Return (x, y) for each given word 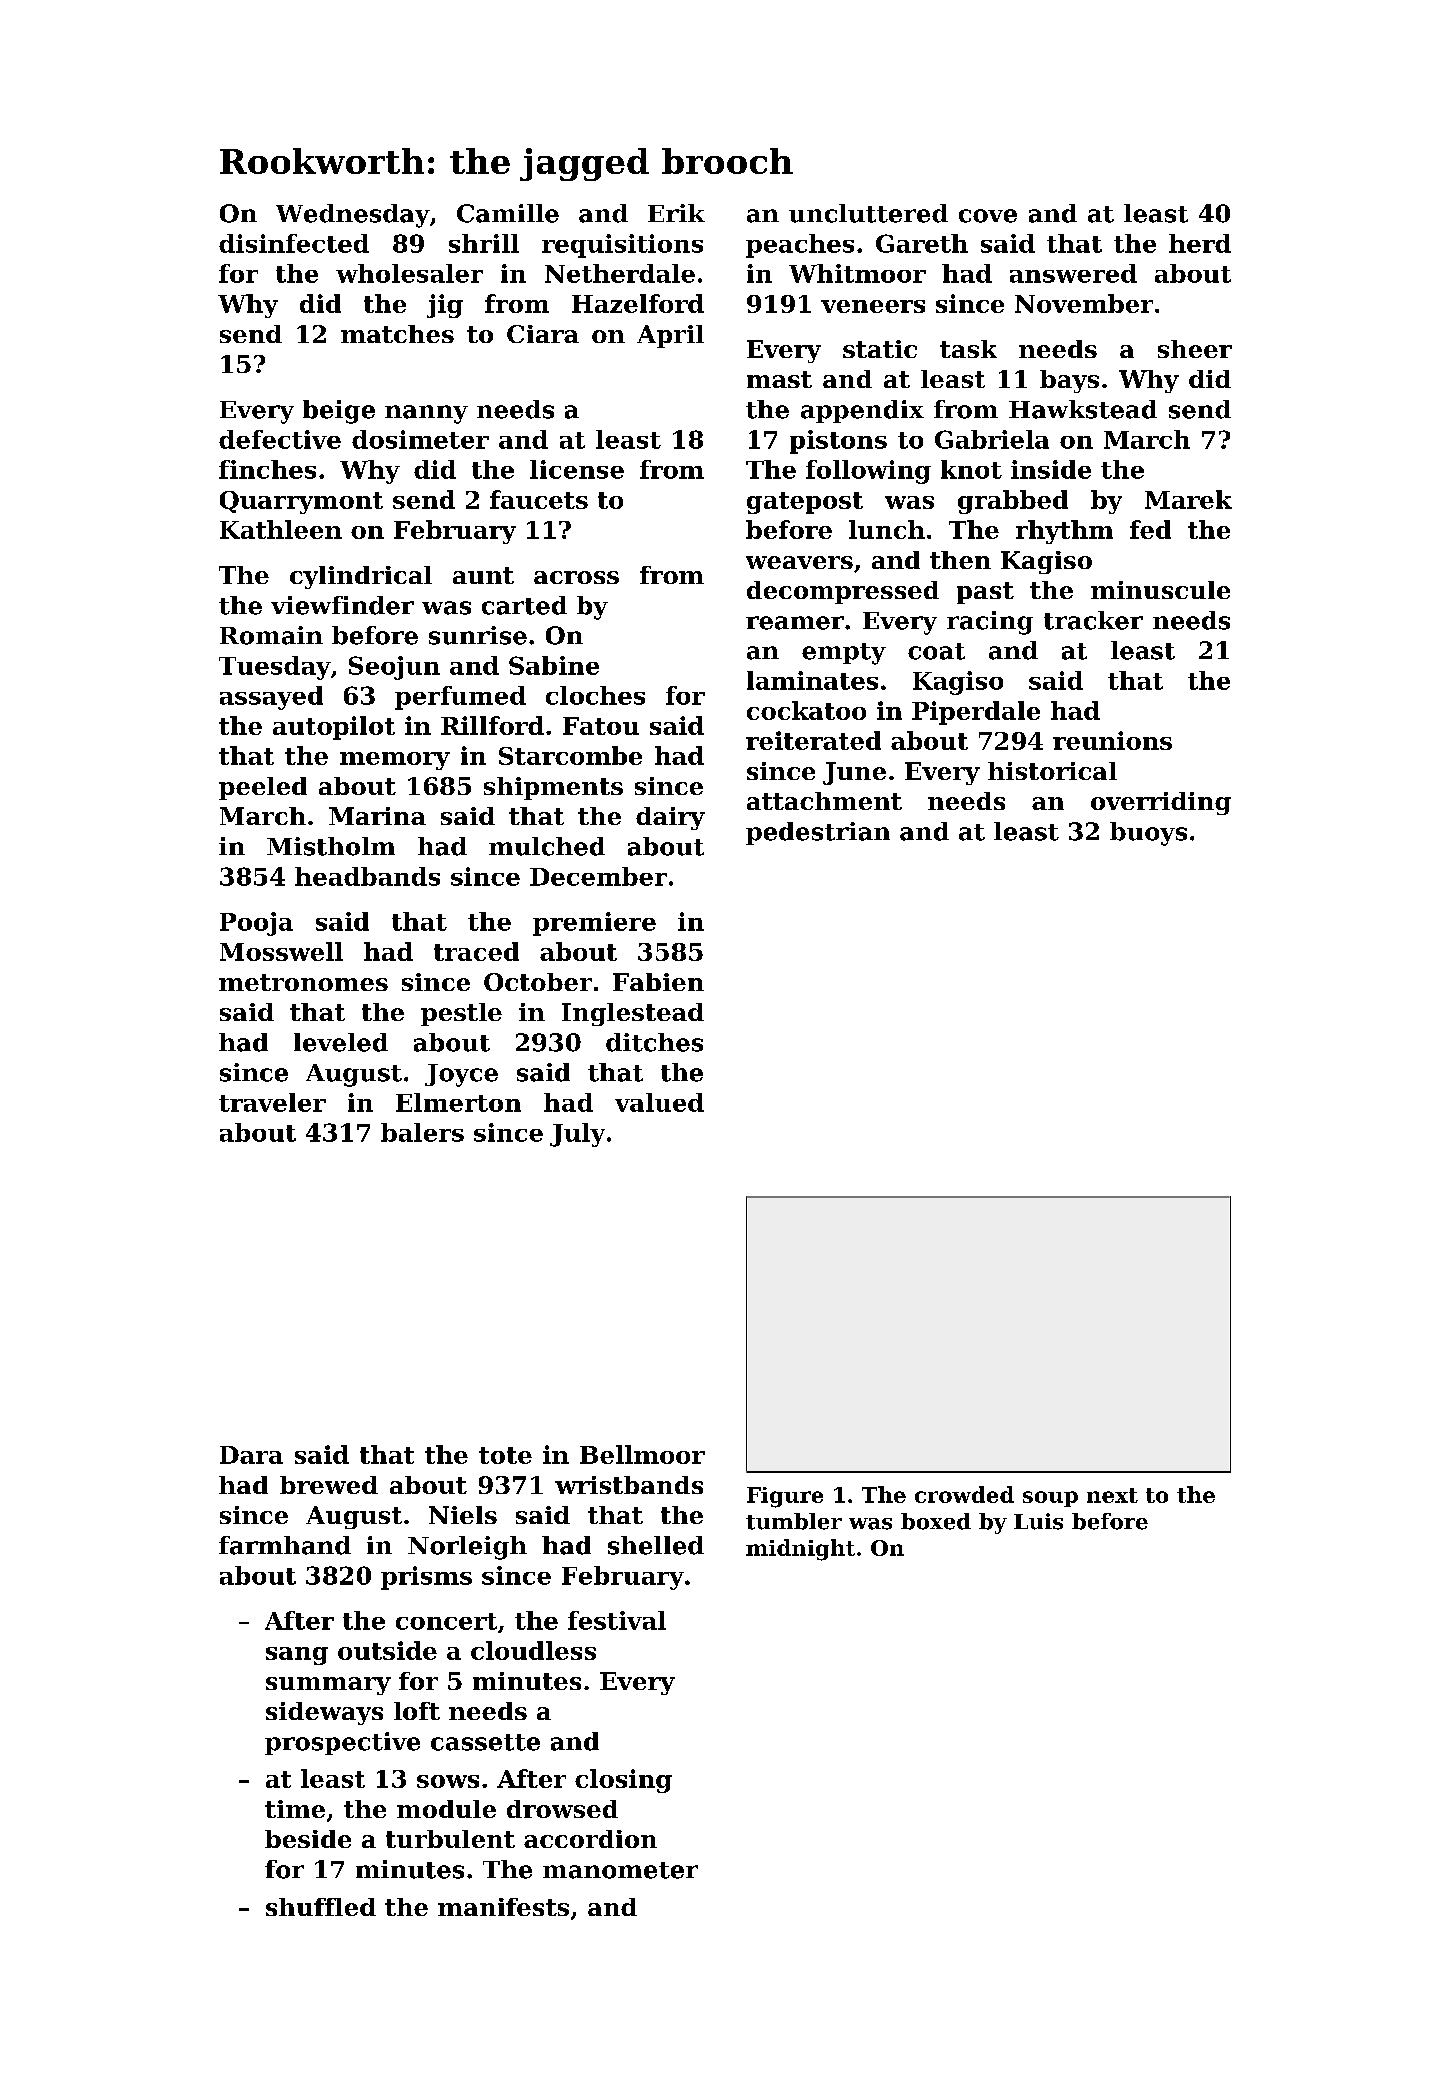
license (577, 469)
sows (448, 1781)
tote (505, 1455)
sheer (1195, 349)
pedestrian (818, 833)
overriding (1161, 803)
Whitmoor (857, 273)
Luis (1038, 1521)
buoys (1148, 834)
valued (659, 1102)
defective (280, 439)
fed (1150, 529)
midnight (800, 1550)
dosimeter (420, 439)
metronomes (303, 982)
